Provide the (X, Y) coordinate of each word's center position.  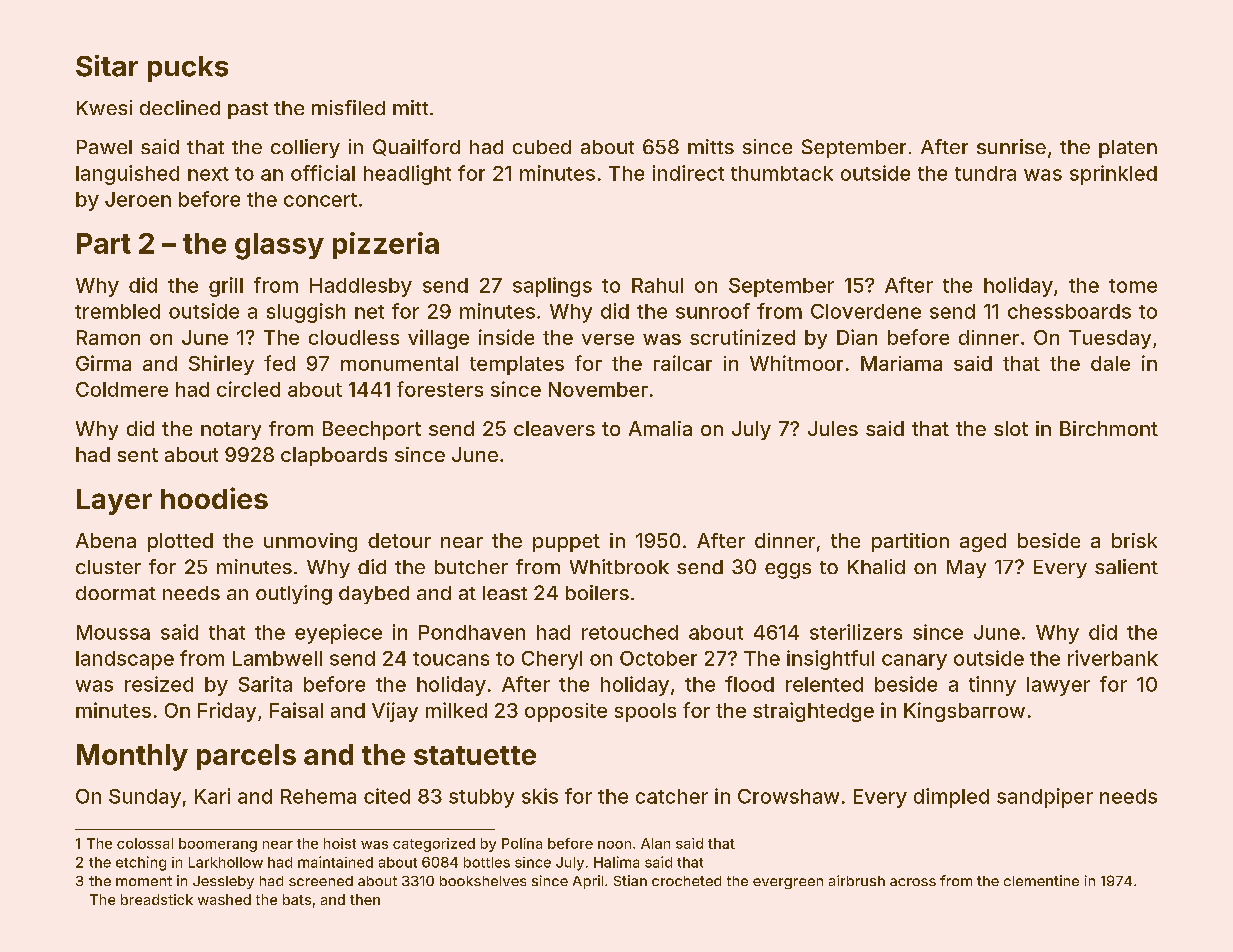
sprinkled (1113, 175)
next (208, 174)
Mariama (901, 363)
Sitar (107, 66)
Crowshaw (788, 796)
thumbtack (782, 173)
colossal (145, 843)
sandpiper (1045, 798)
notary (231, 431)
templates (517, 365)
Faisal (296, 710)
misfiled (348, 107)
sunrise (1011, 146)
